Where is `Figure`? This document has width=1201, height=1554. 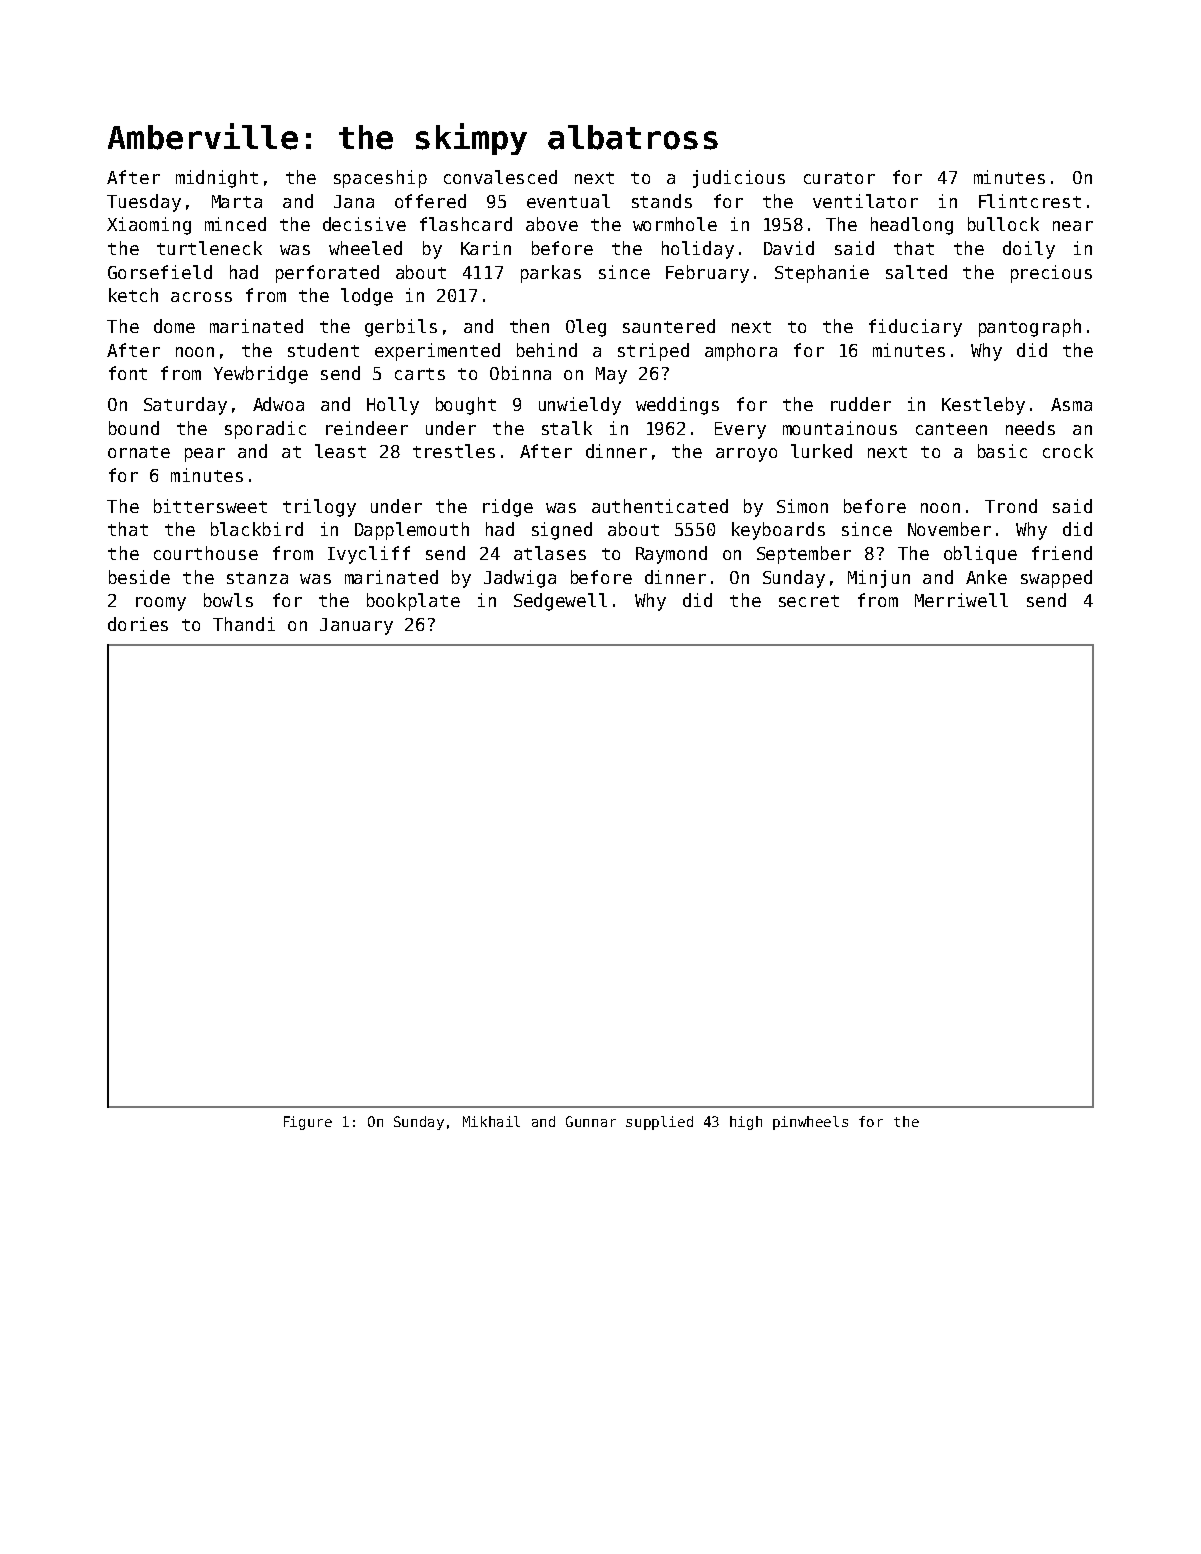 Figure is located at coordinates (308, 1123).
